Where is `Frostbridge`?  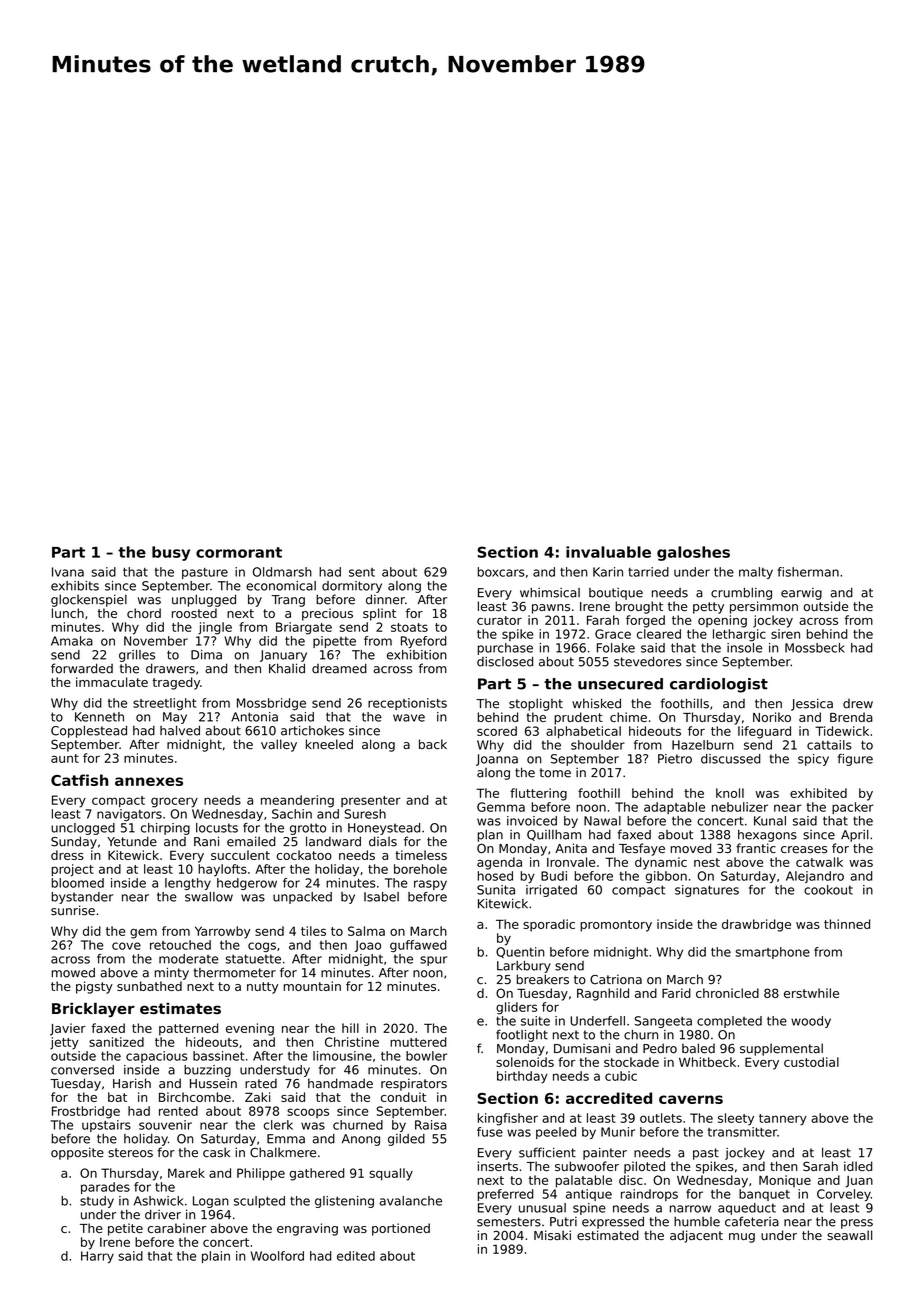 Frostbridge is located at coordinates (86, 1112).
